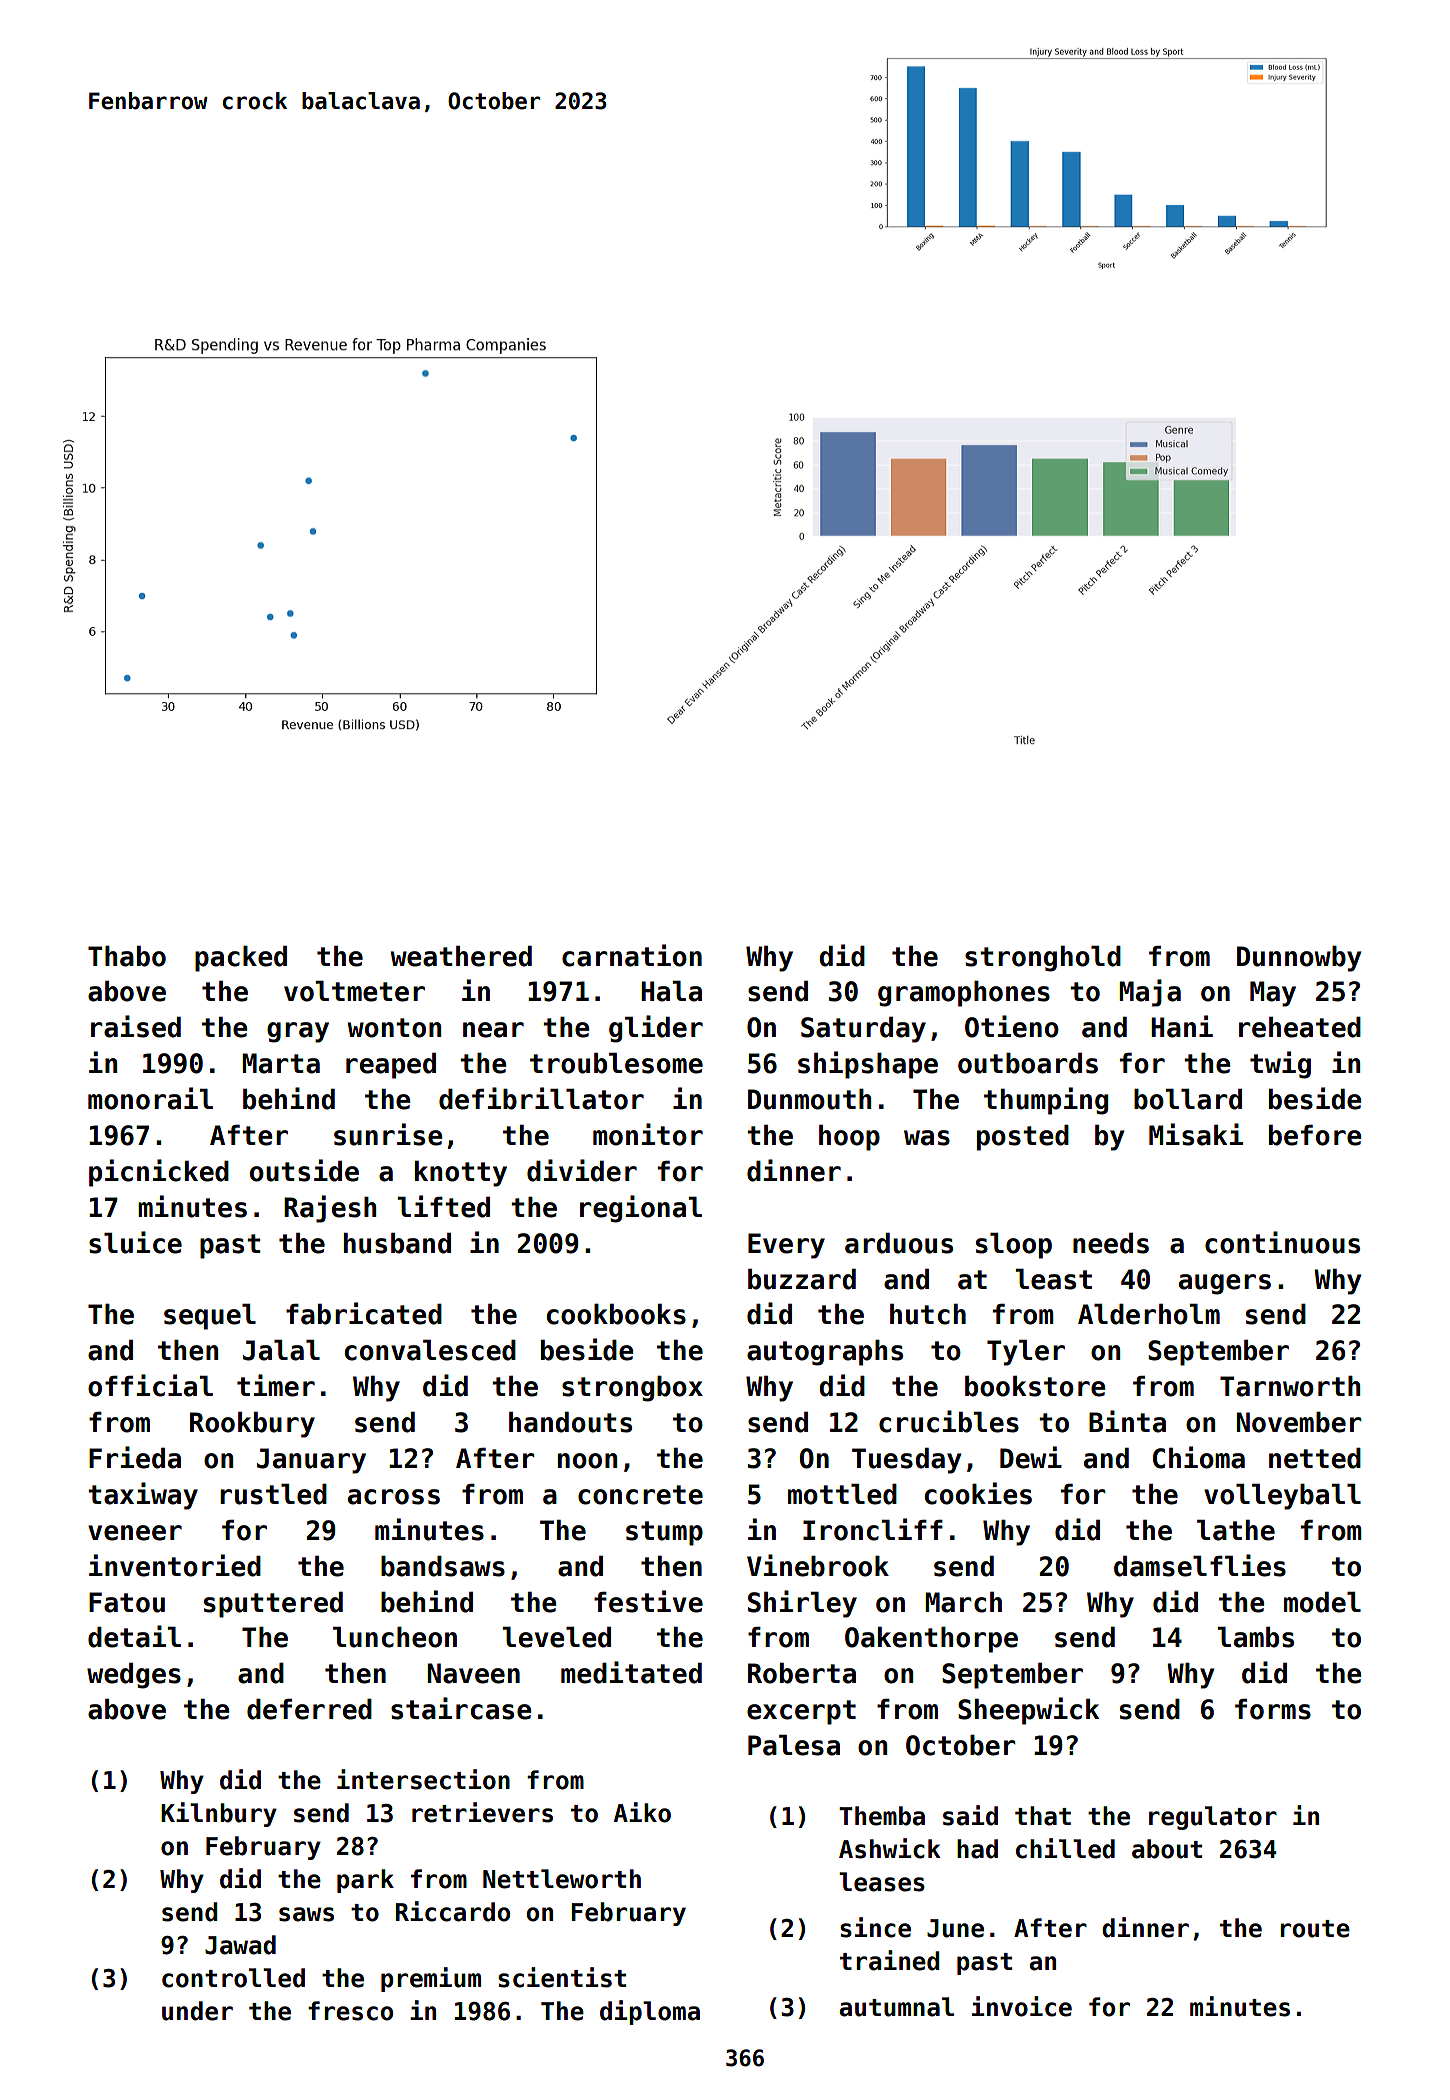  Describe the element at coordinates (219, 1814) in the screenshot. I see `Kilnbury` at that location.
